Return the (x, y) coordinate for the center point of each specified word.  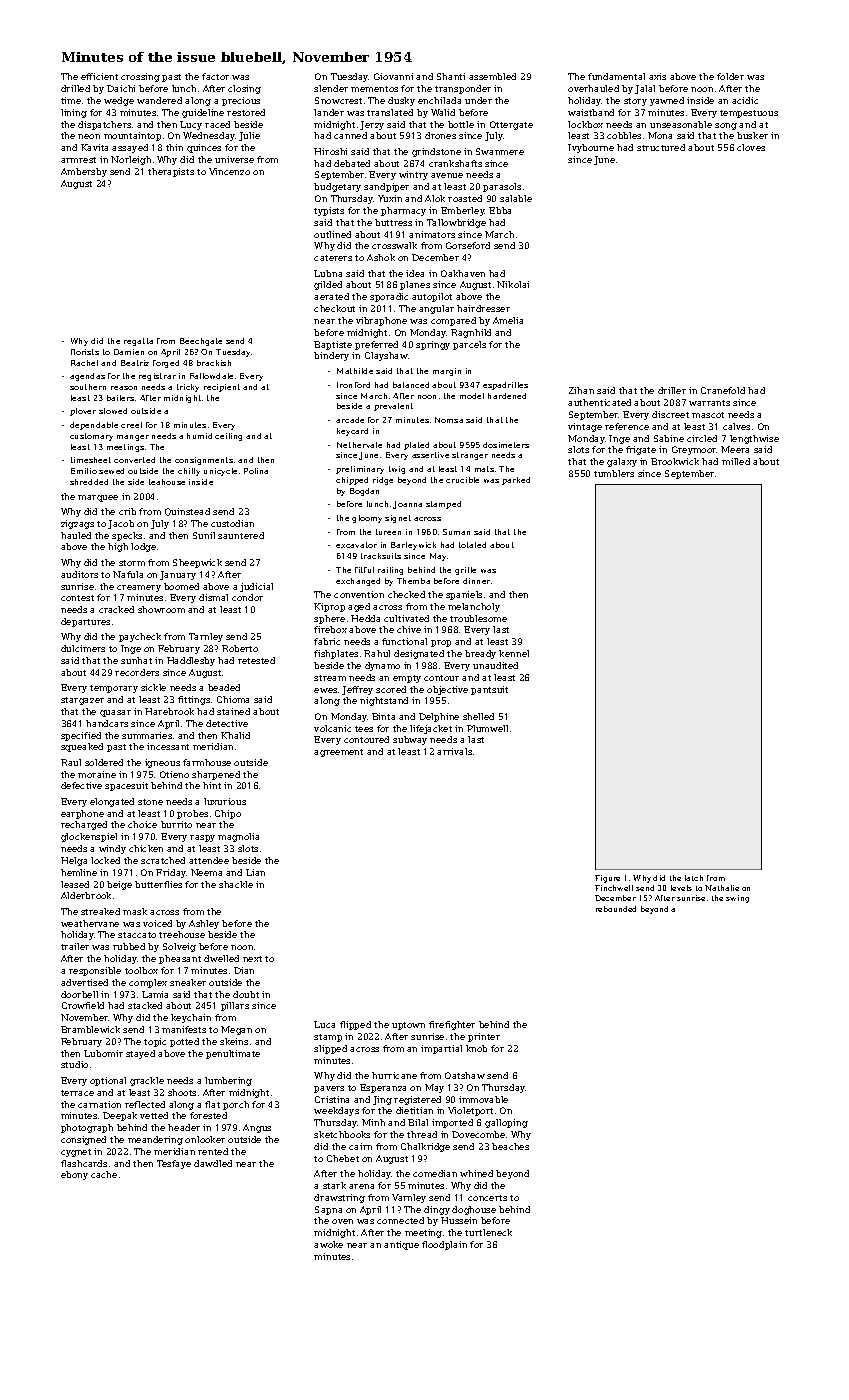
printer (484, 1037)
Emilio (84, 471)
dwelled (221, 958)
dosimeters (506, 445)
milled (736, 461)
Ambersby (84, 172)
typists (329, 211)
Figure (607, 879)
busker (752, 135)
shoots (182, 1092)
